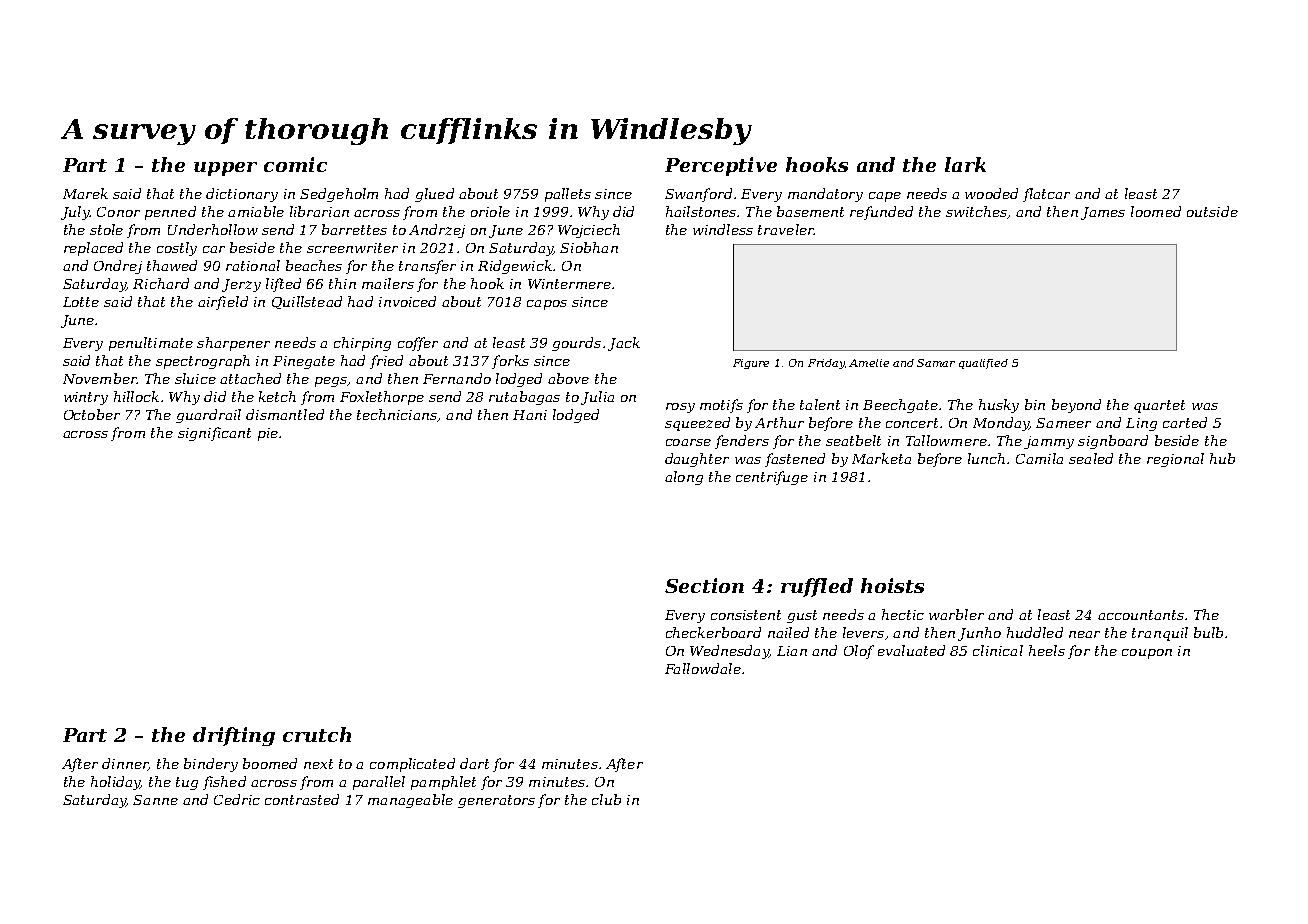 This page has height=924, width=1308. What do you see at coordinates (999, 406) in the page?
I see `husky` at bounding box center [999, 406].
